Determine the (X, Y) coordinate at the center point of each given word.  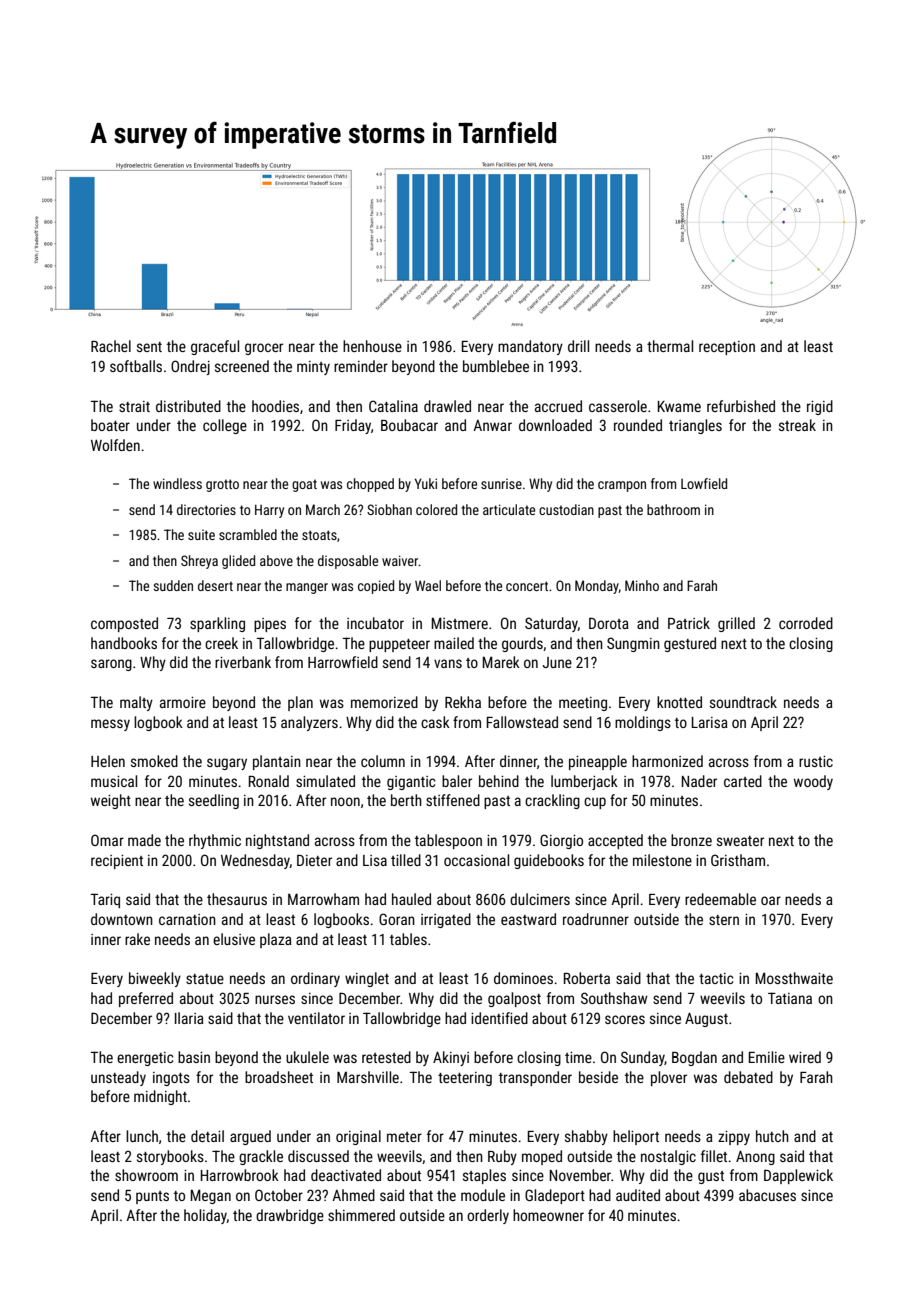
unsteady (118, 1078)
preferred (146, 999)
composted (124, 624)
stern (724, 920)
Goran (397, 919)
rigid (820, 407)
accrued (558, 406)
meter (404, 1137)
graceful (215, 347)
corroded (806, 623)
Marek (501, 662)
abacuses (767, 1195)
